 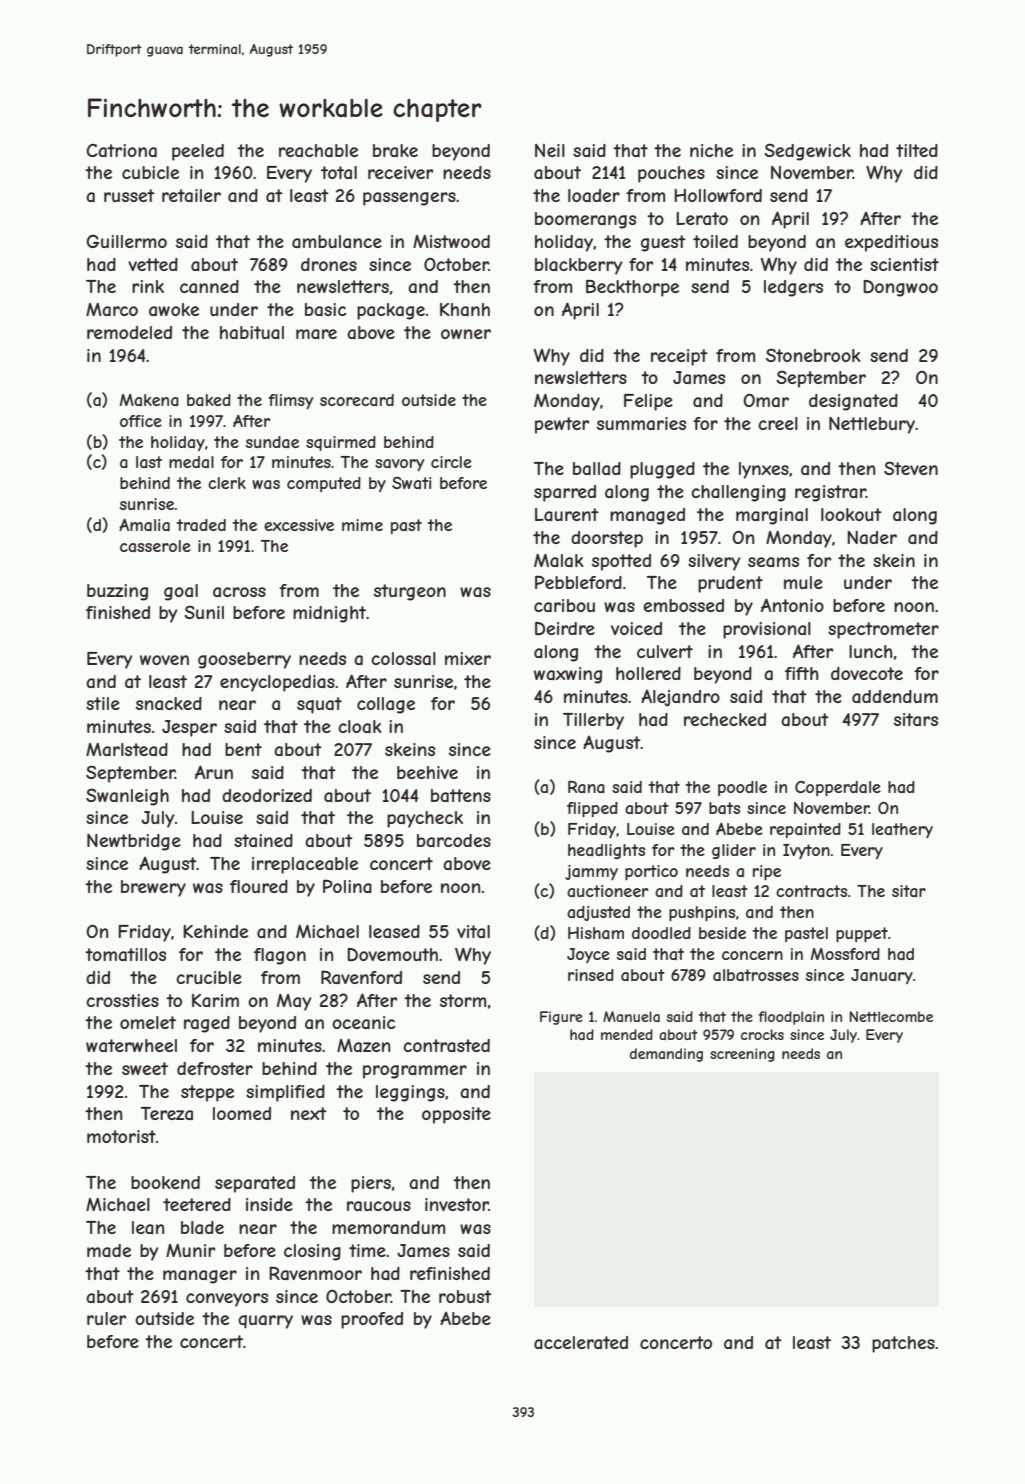 What do you see at coordinates (265, 1322) in the screenshot?
I see `quarry` at bounding box center [265, 1322].
